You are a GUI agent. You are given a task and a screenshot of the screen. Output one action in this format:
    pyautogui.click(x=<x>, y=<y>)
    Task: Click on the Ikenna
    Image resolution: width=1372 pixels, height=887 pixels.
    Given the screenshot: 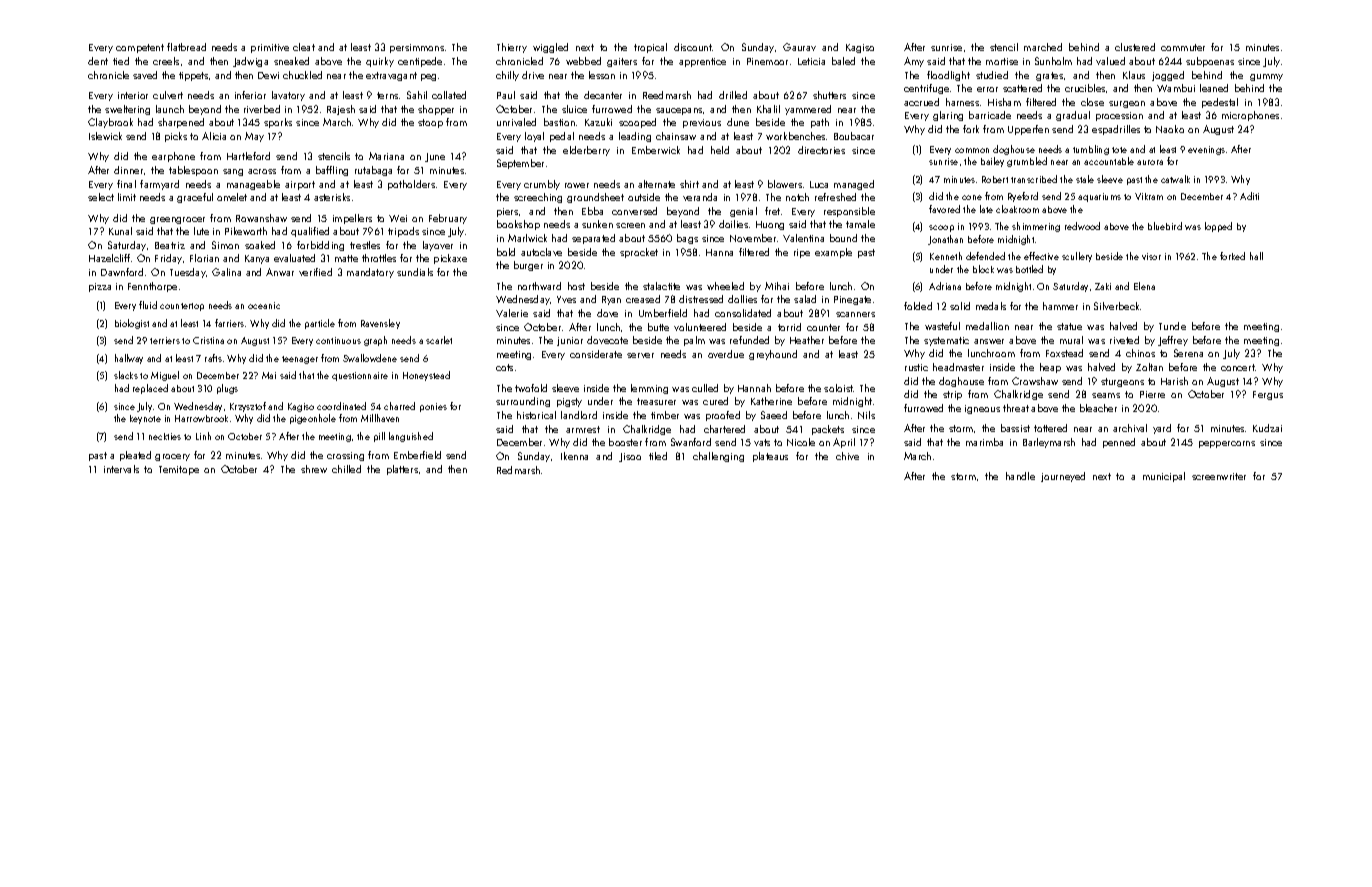 What is the action you would take?
    pyautogui.click(x=574, y=456)
